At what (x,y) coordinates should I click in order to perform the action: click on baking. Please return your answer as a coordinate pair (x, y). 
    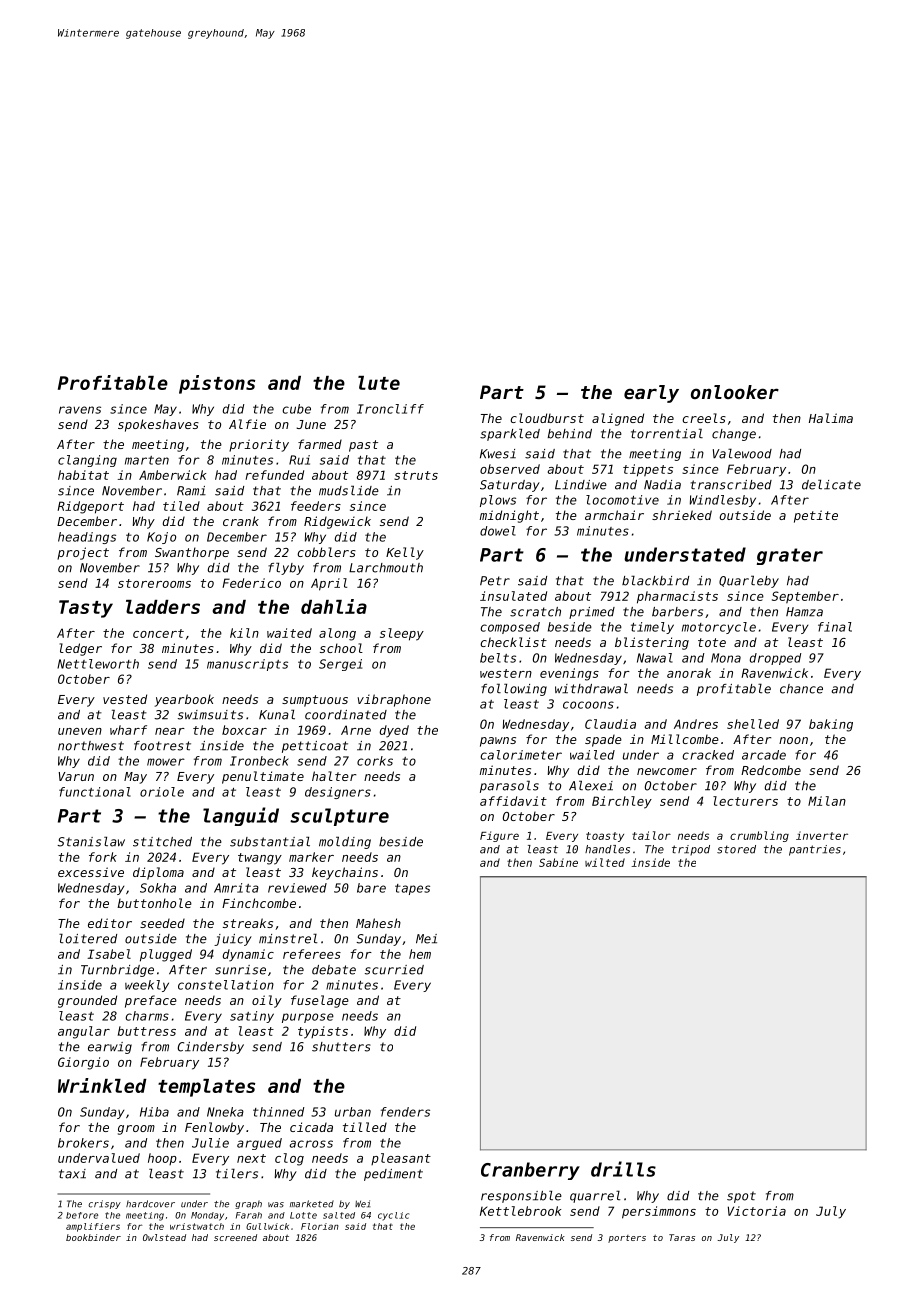
    Looking at the image, I should click on (831, 725).
